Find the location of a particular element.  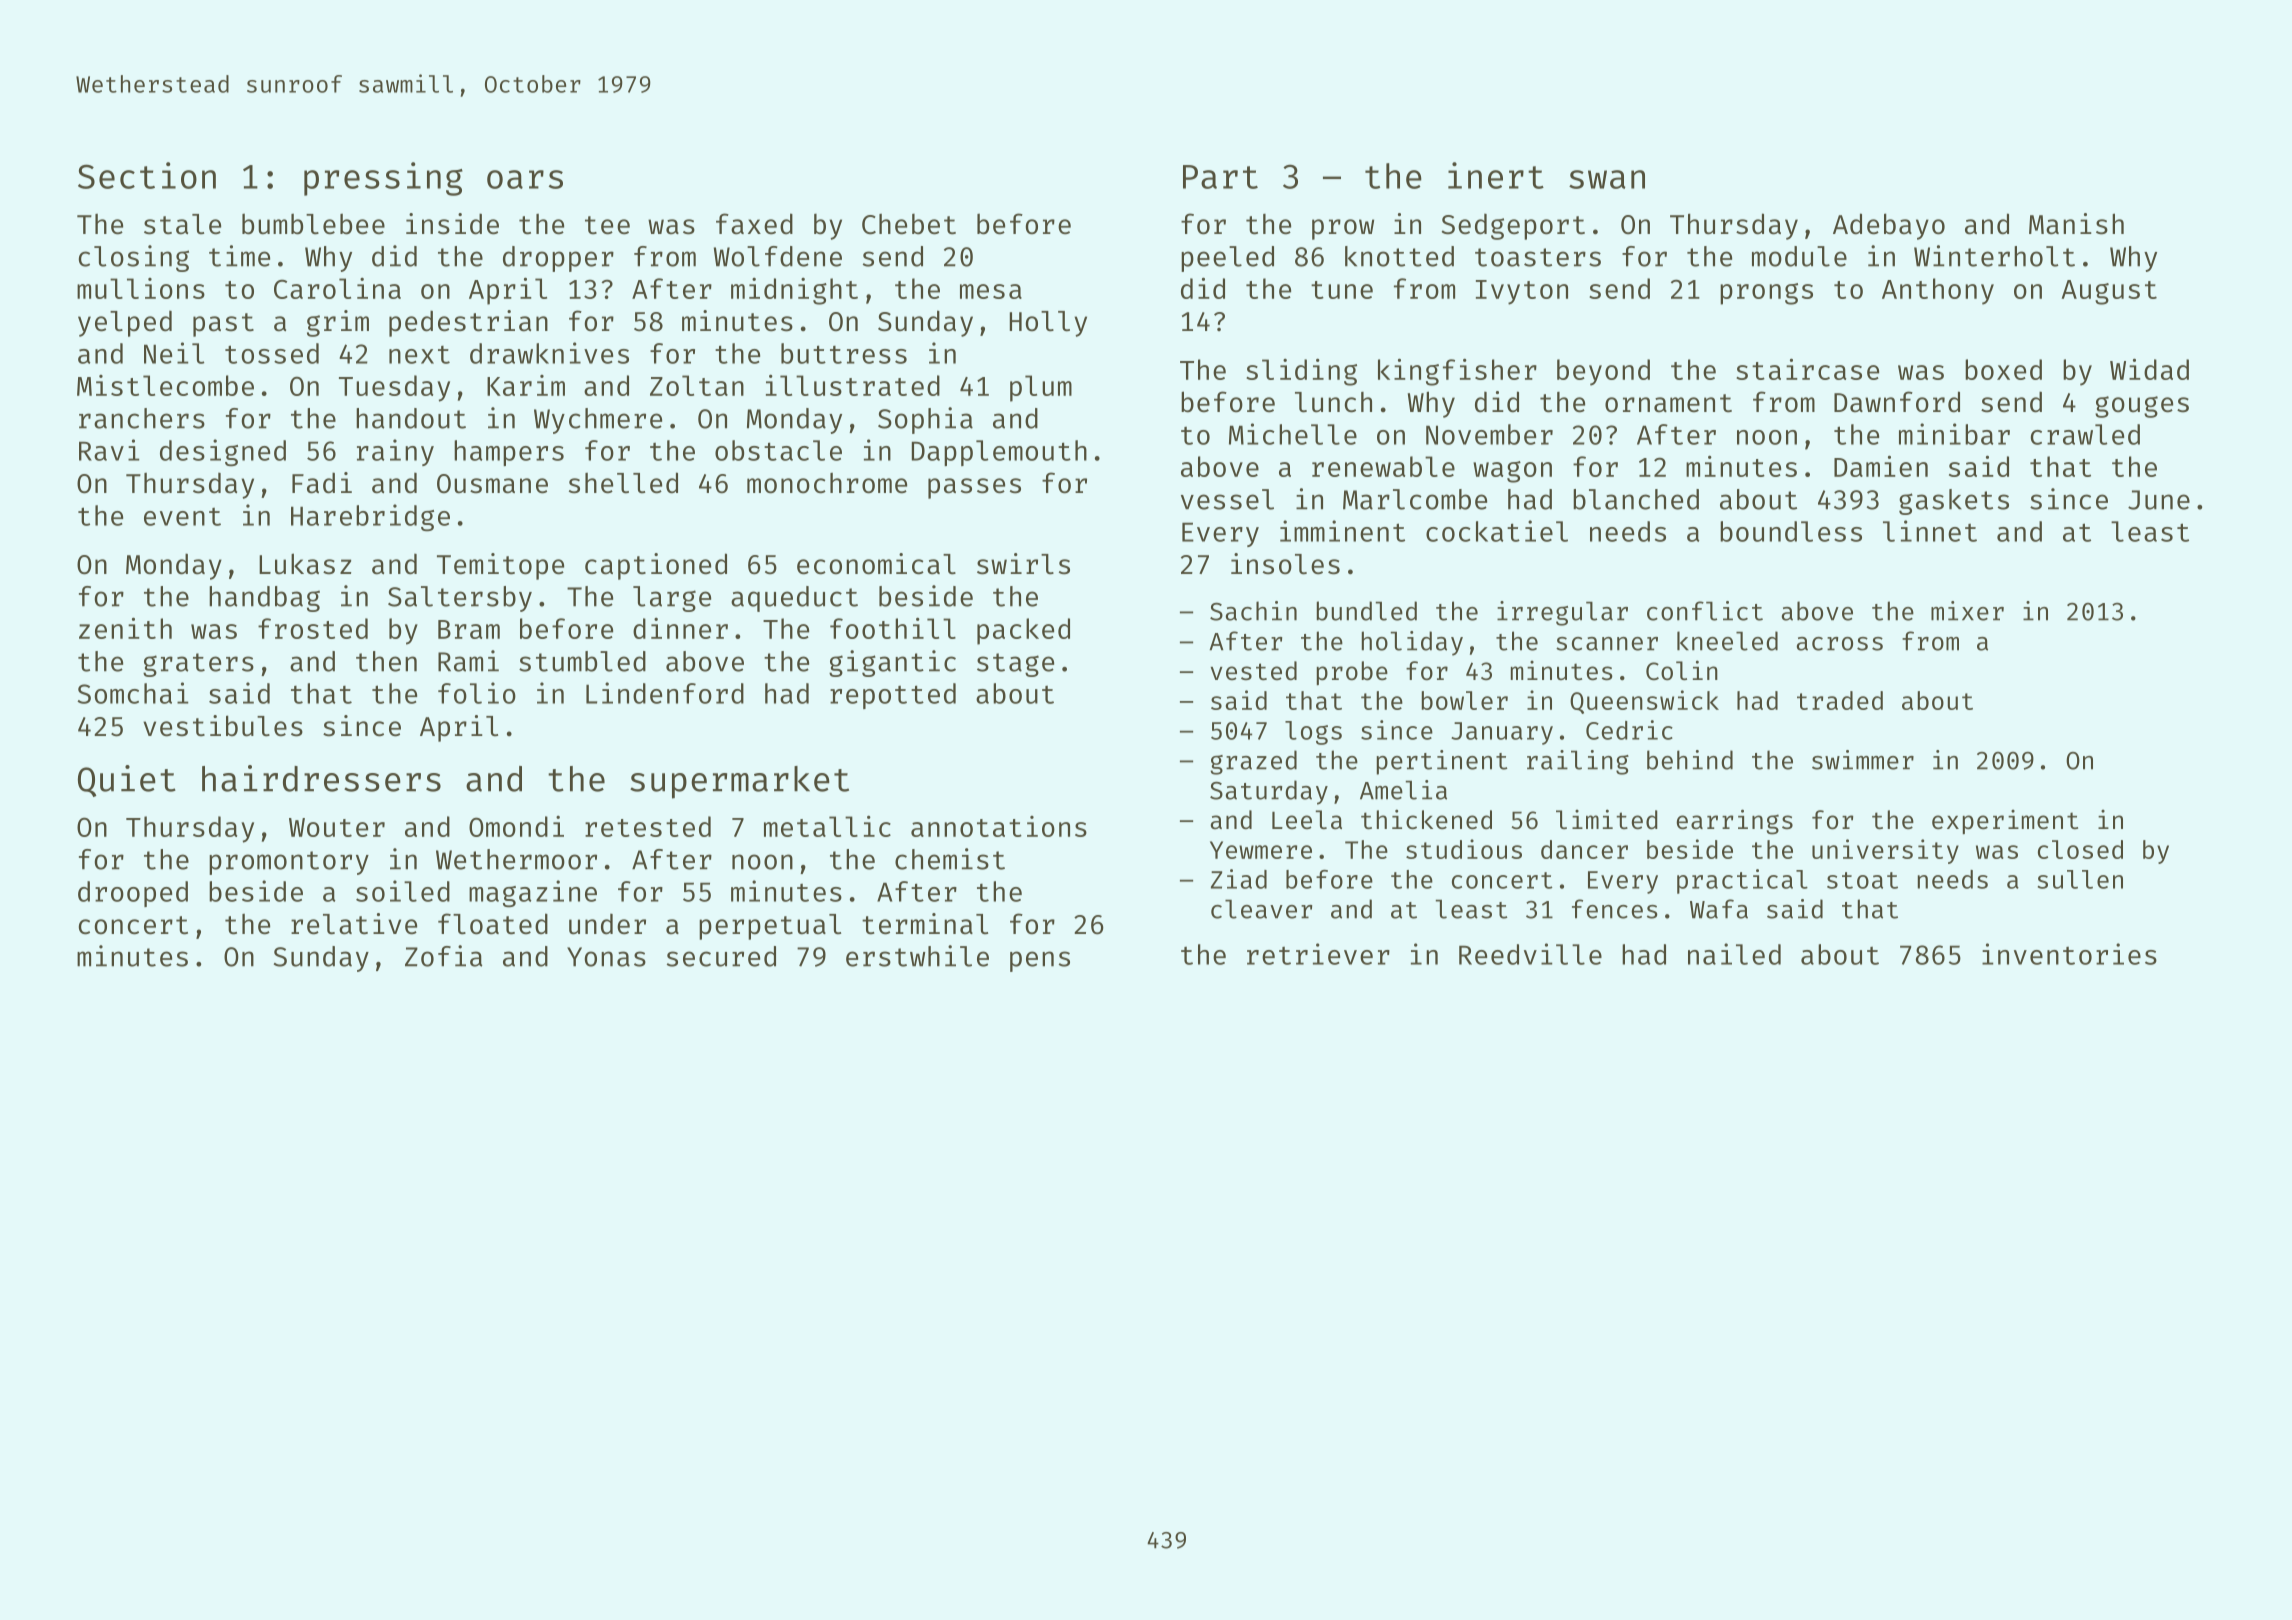

oars is located at coordinates (525, 179).
